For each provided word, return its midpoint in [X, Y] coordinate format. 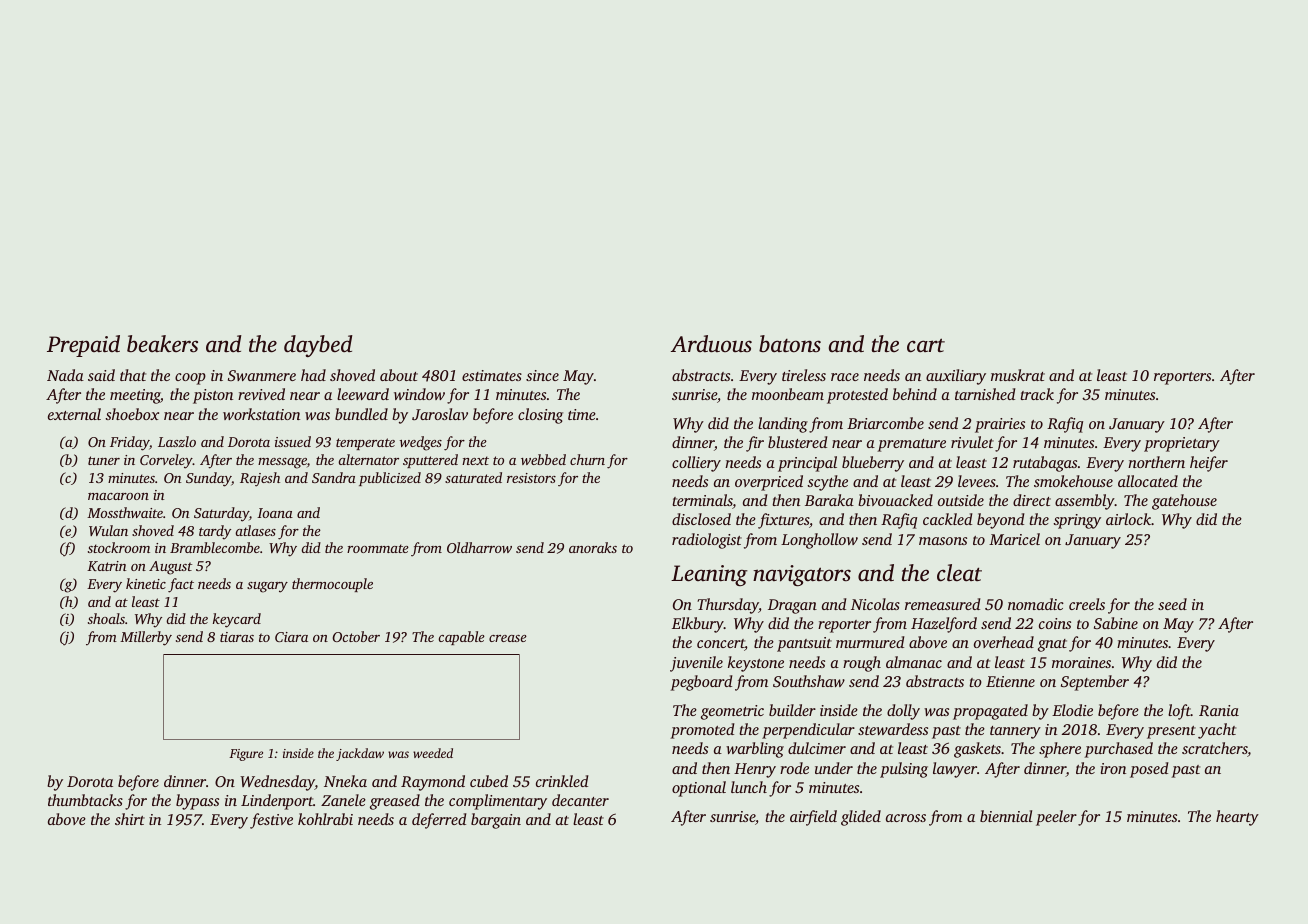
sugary [267, 587]
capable [461, 638]
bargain [496, 821]
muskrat [1018, 375]
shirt [130, 819]
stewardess [893, 729]
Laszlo [177, 441]
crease [508, 638]
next [475, 460]
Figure [246, 755]
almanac [914, 662]
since [542, 375]
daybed [318, 346]
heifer [1209, 464]
